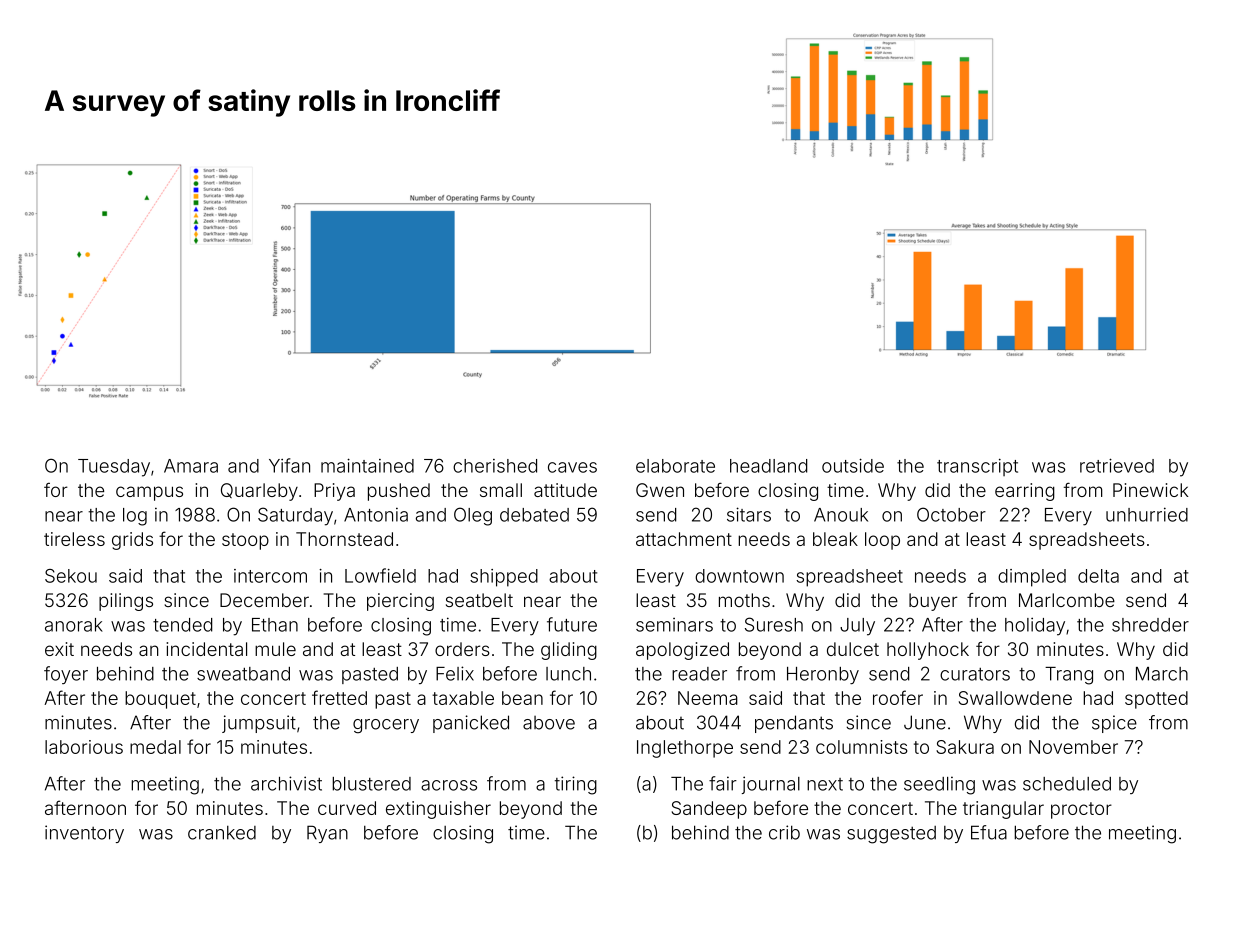 The height and width of the screenshot is (952, 1233). Describe the element at coordinates (191, 466) in the screenshot. I see `Amara` at that location.
